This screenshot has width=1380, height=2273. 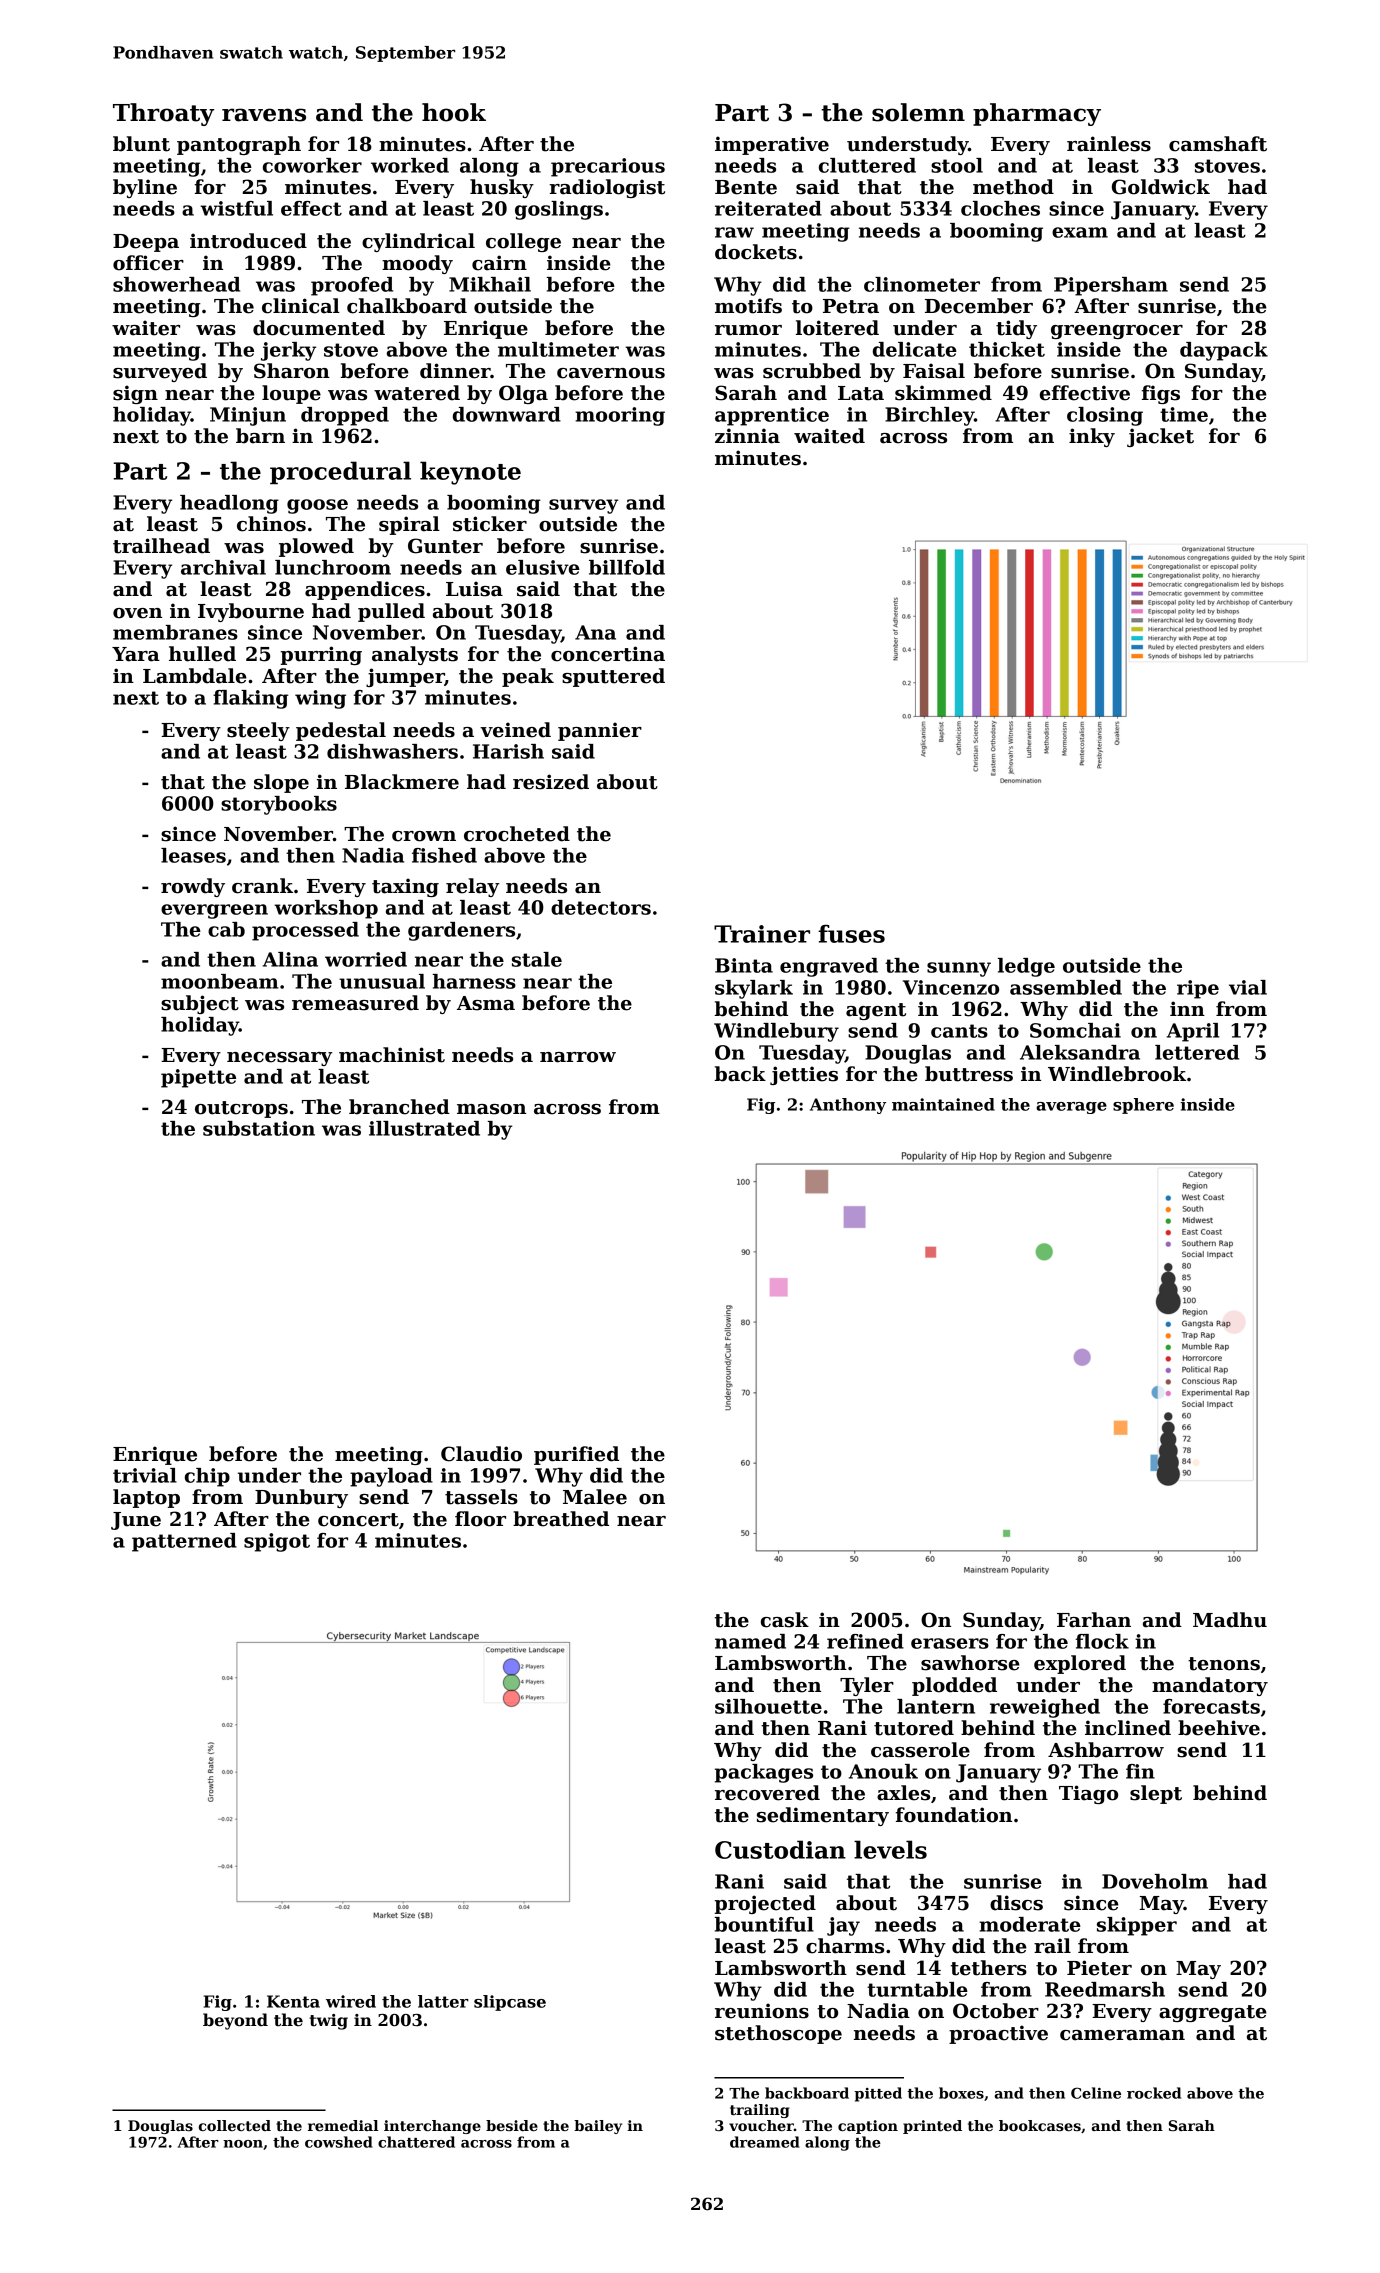 What do you see at coordinates (243, 2144) in the screenshot?
I see `noon` at bounding box center [243, 2144].
